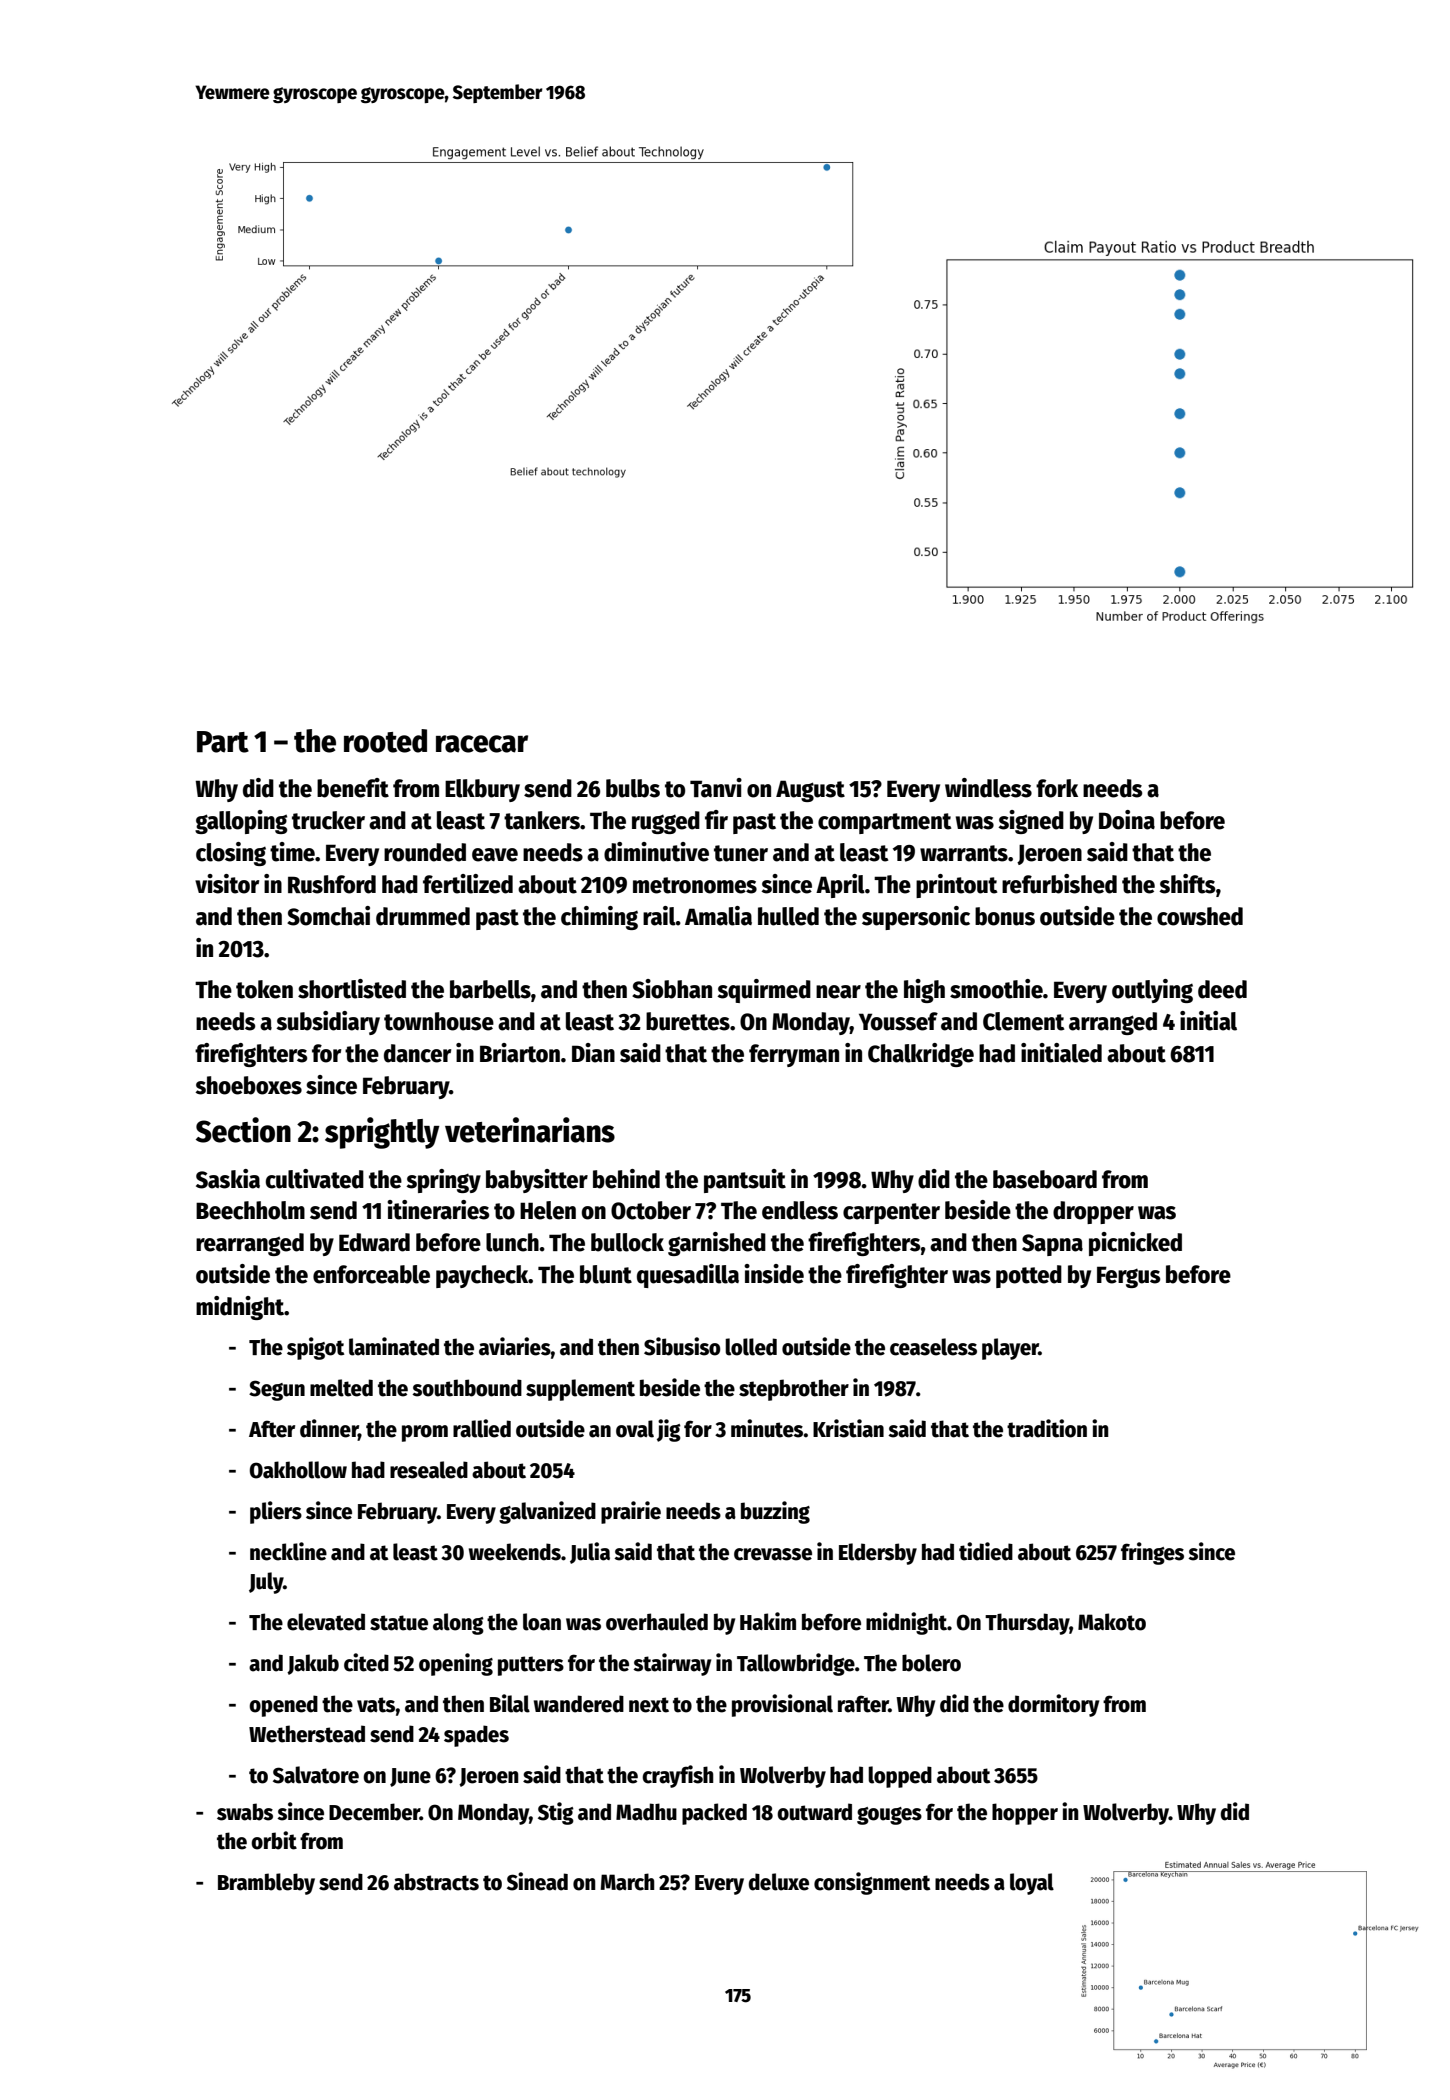 The image size is (1450, 2100). What do you see at coordinates (1057, 788) in the page?
I see `fork` at bounding box center [1057, 788].
